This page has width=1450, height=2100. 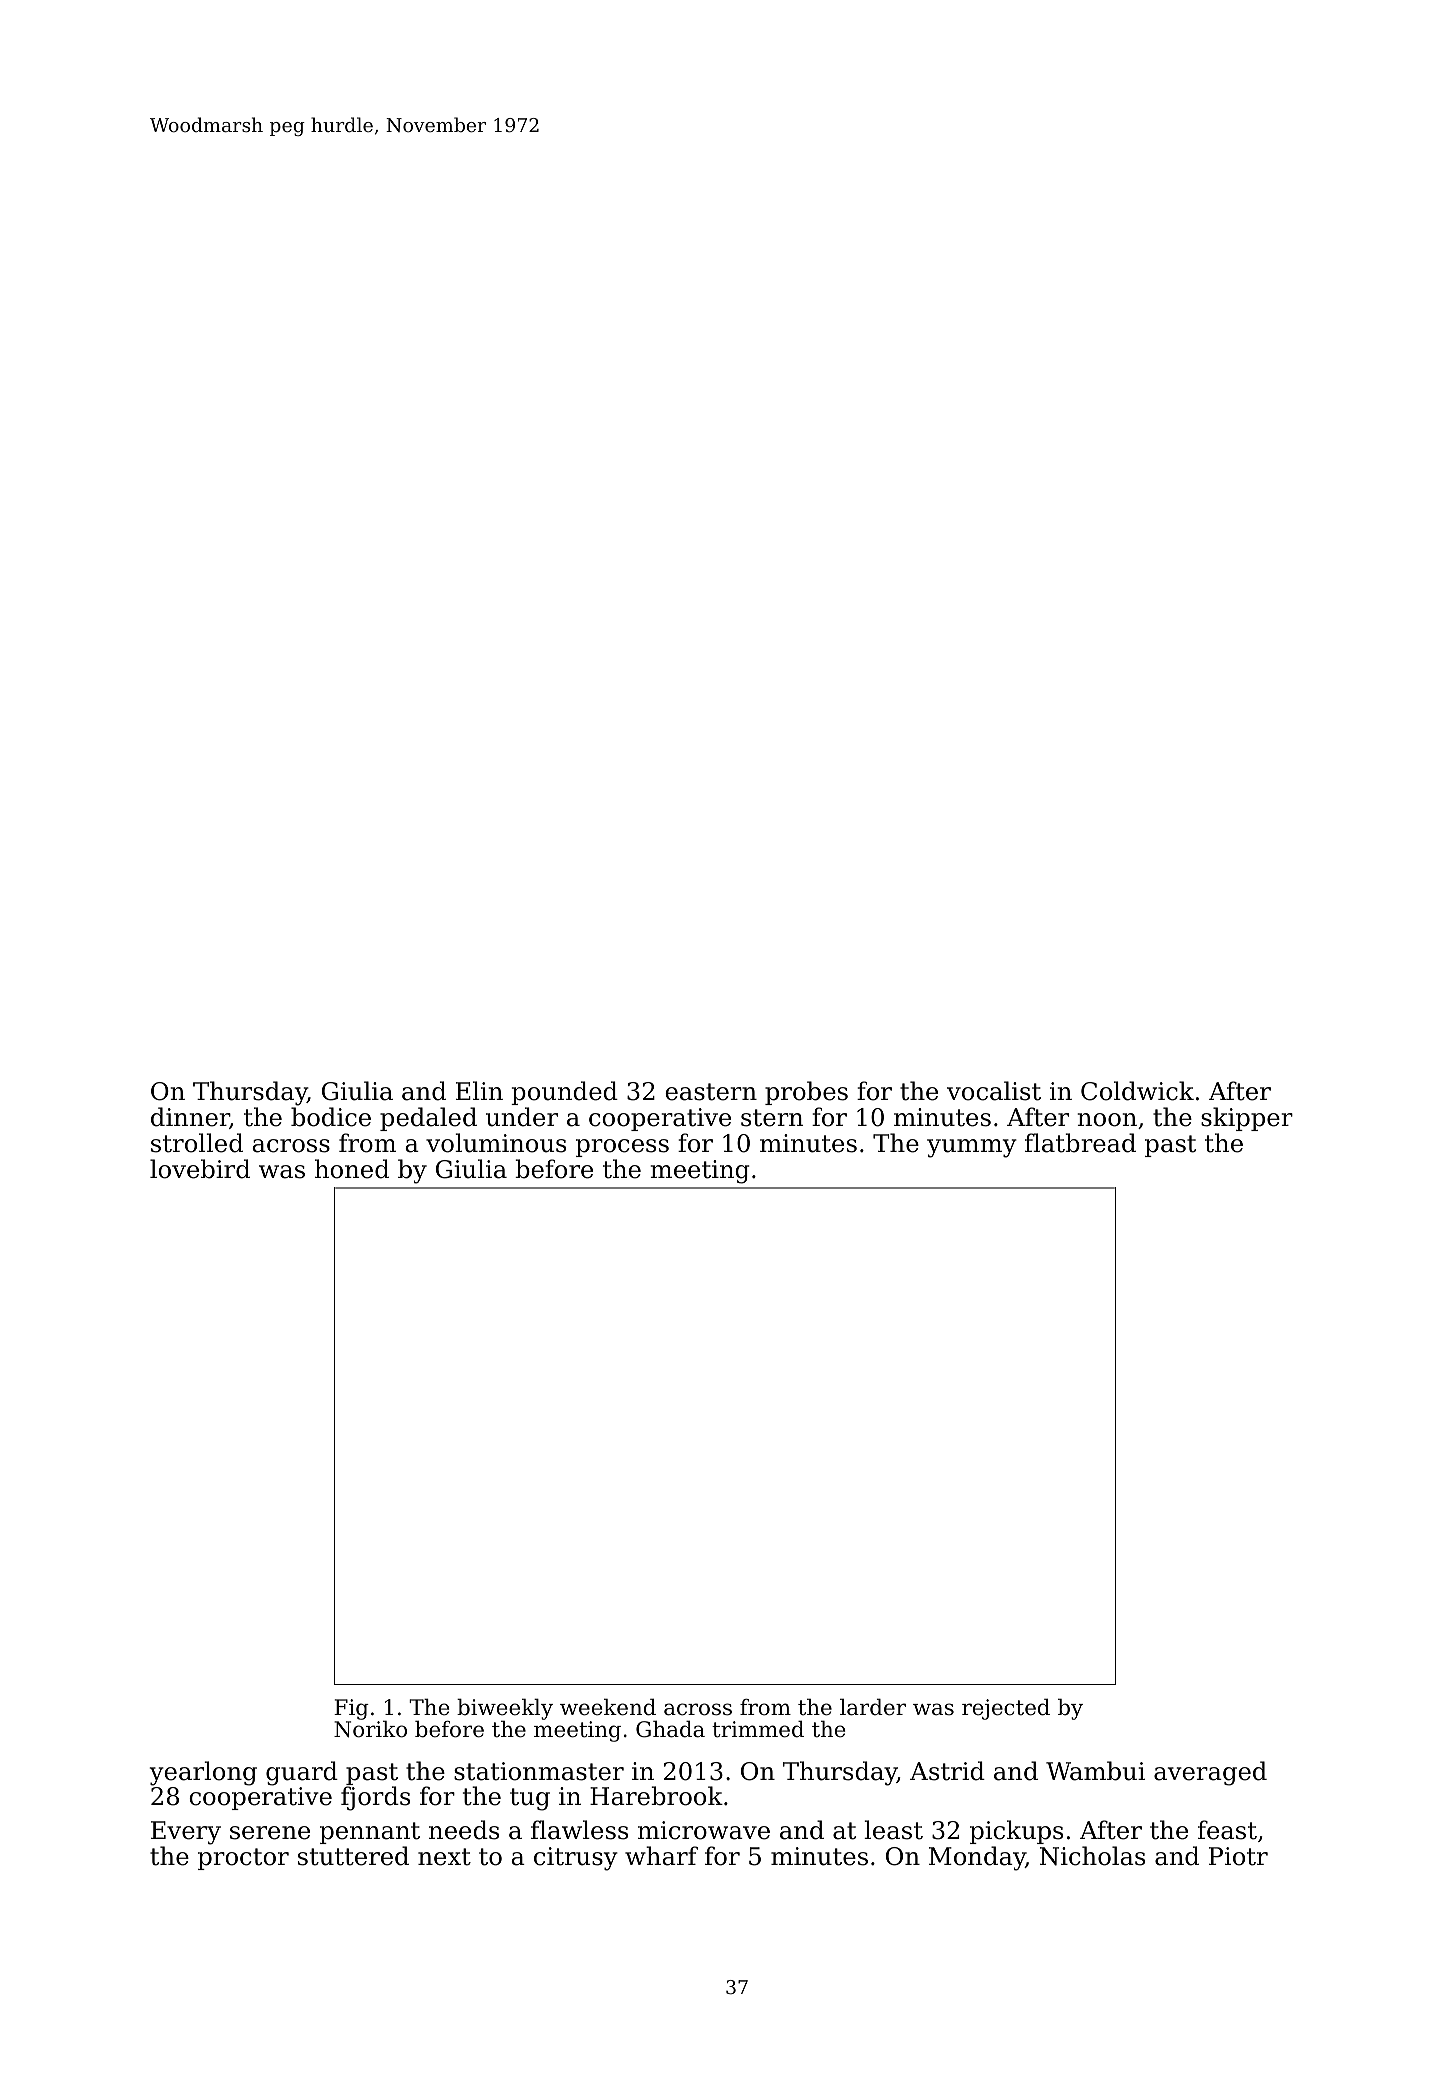 What do you see at coordinates (1107, 1120) in the page?
I see `noon` at bounding box center [1107, 1120].
